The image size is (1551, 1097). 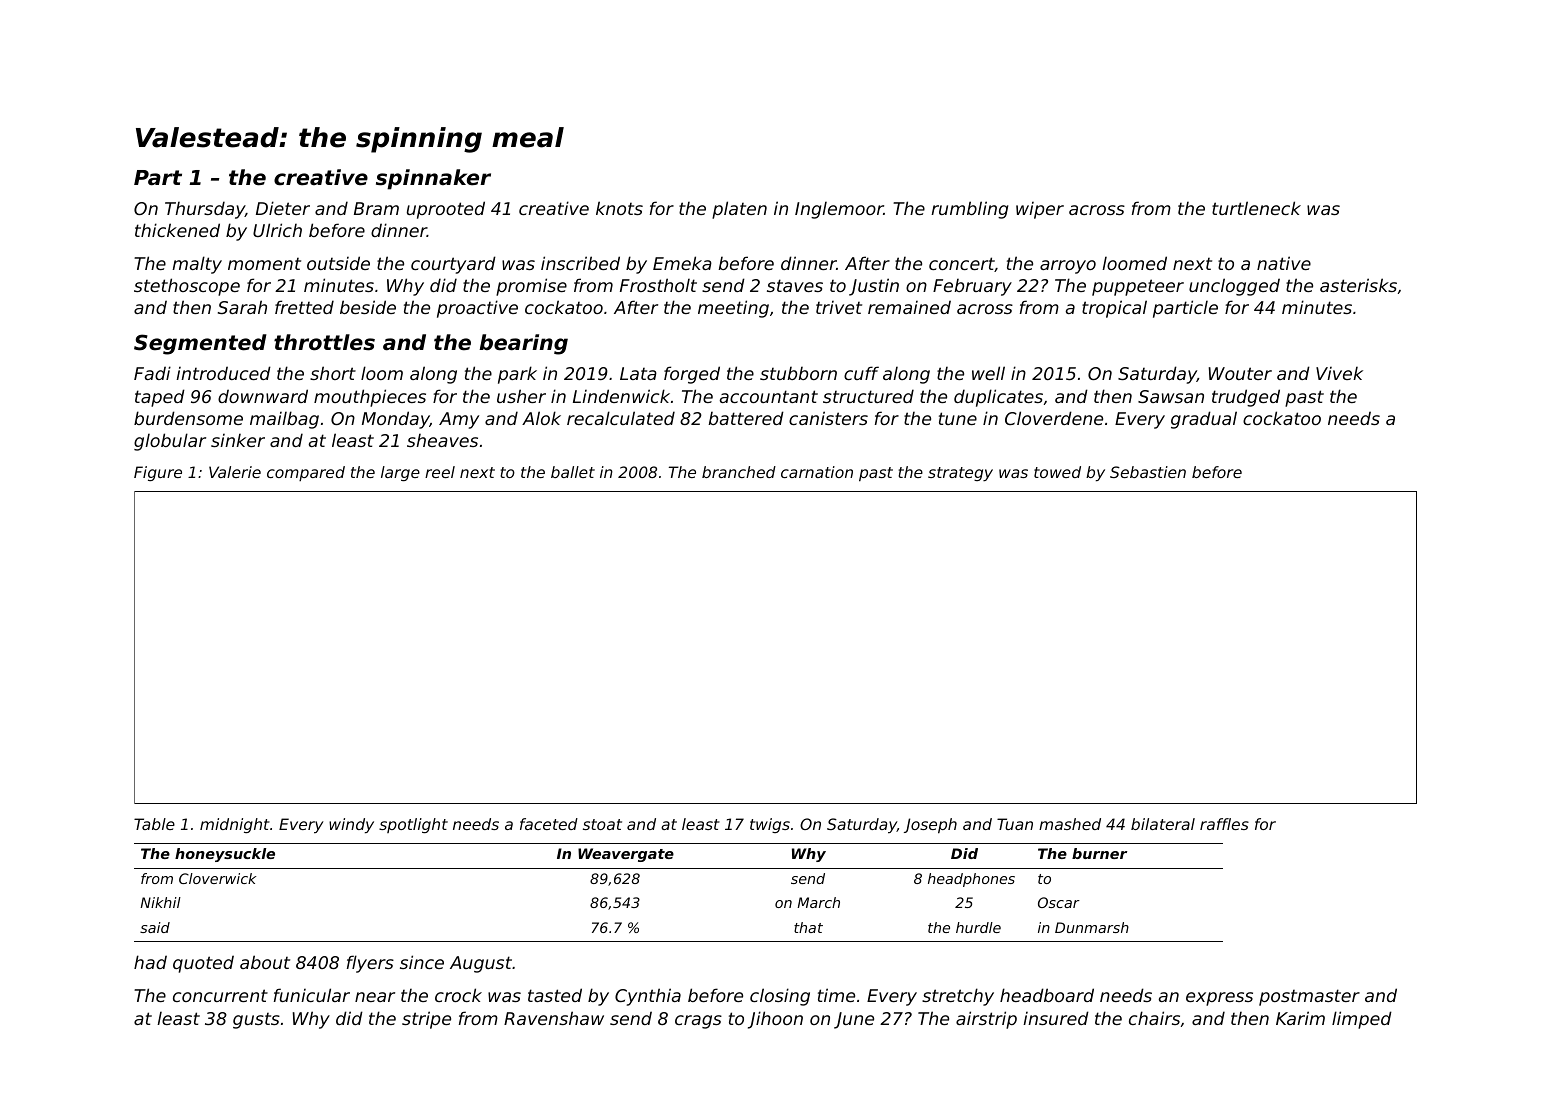 What do you see at coordinates (808, 927) in the screenshot?
I see `that` at bounding box center [808, 927].
